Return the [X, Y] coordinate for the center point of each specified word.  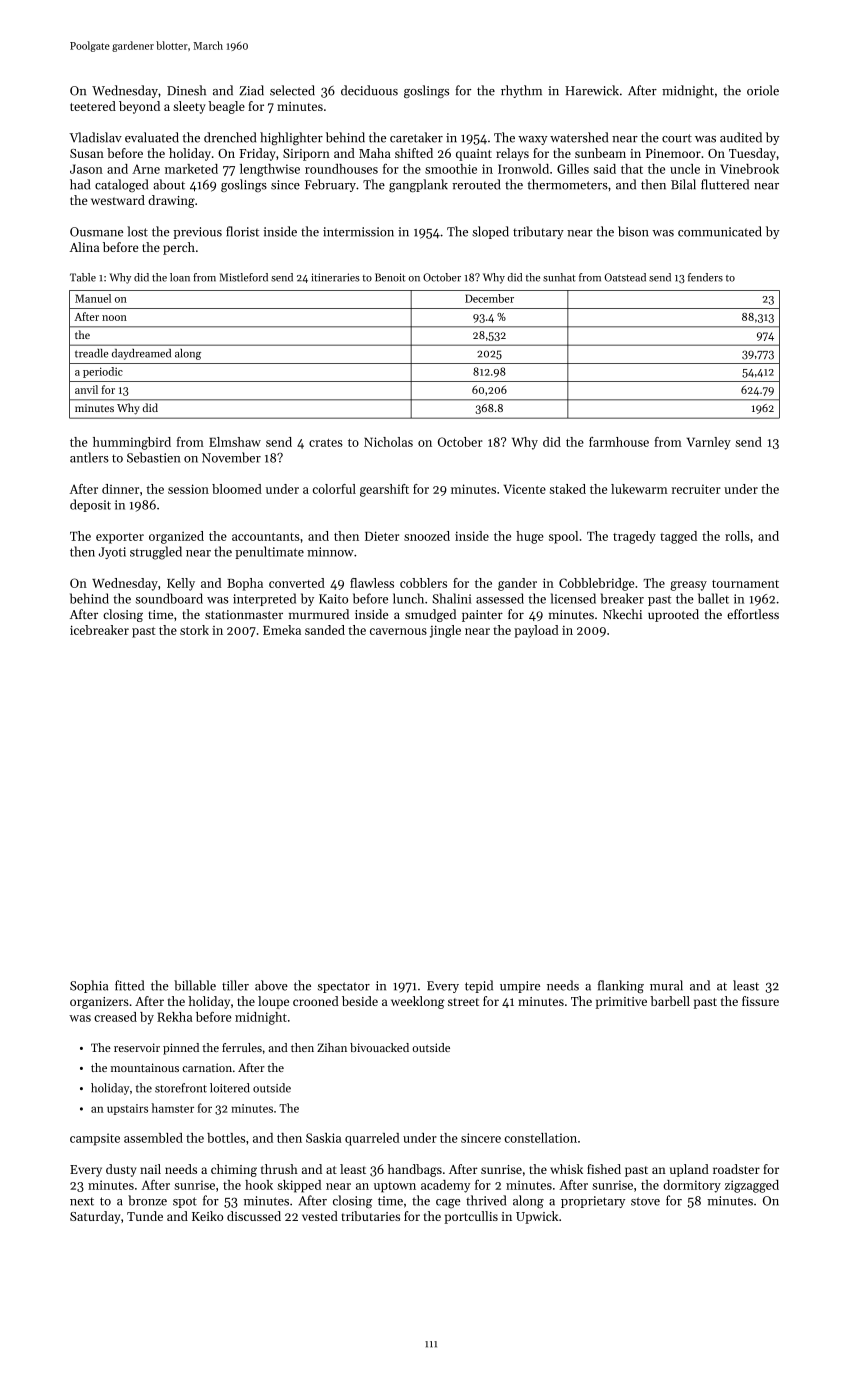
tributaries [371, 1216]
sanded [325, 630]
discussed [254, 1216]
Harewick [592, 90]
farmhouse [619, 442]
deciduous [369, 90]
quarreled [372, 1139]
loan [180, 277]
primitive [621, 1003]
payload [536, 631]
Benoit [390, 277]
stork [194, 630]
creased [115, 1017]
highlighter [291, 138]
